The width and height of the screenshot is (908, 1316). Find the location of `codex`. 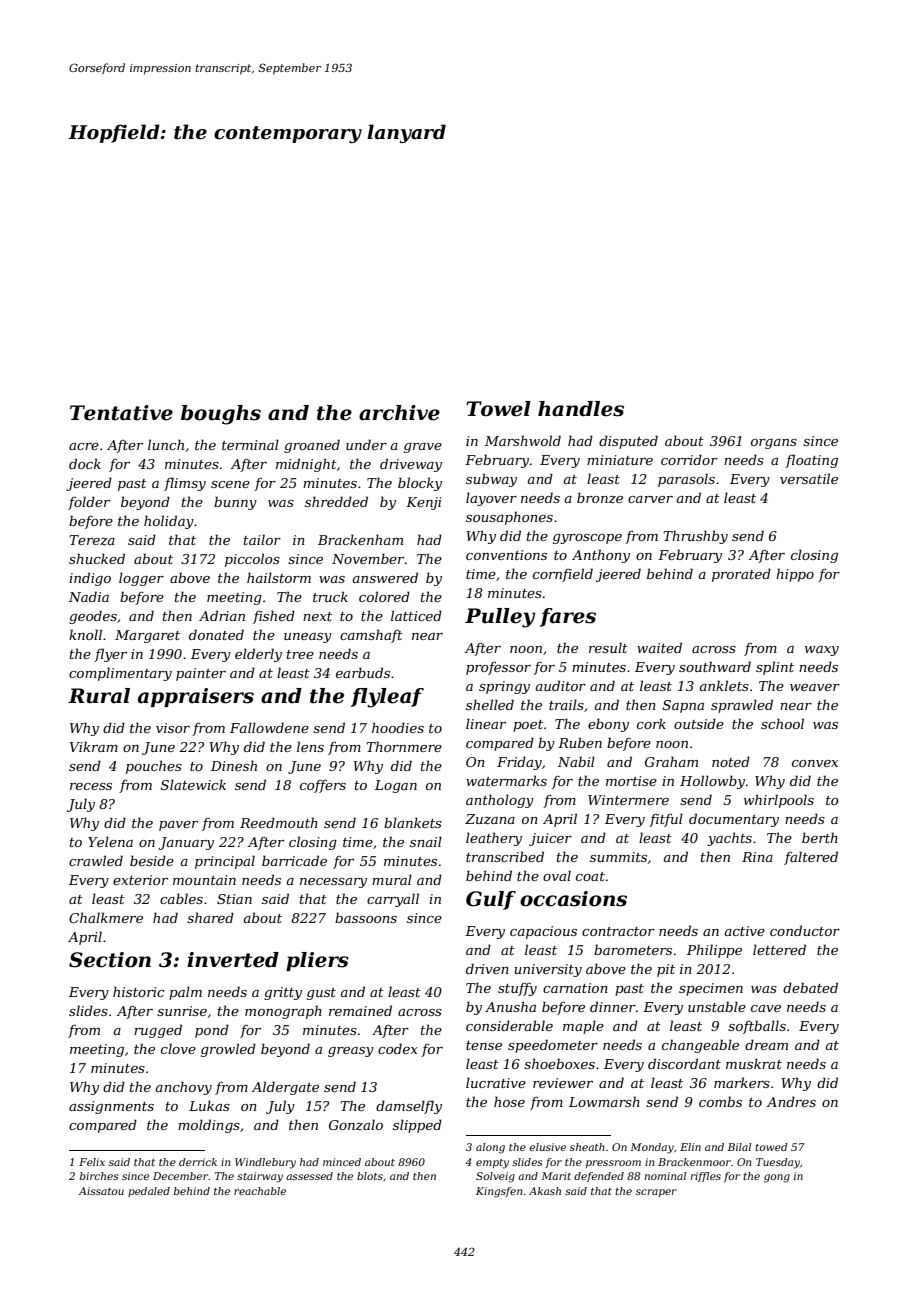

codex is located at coordinates (398, 1048).
